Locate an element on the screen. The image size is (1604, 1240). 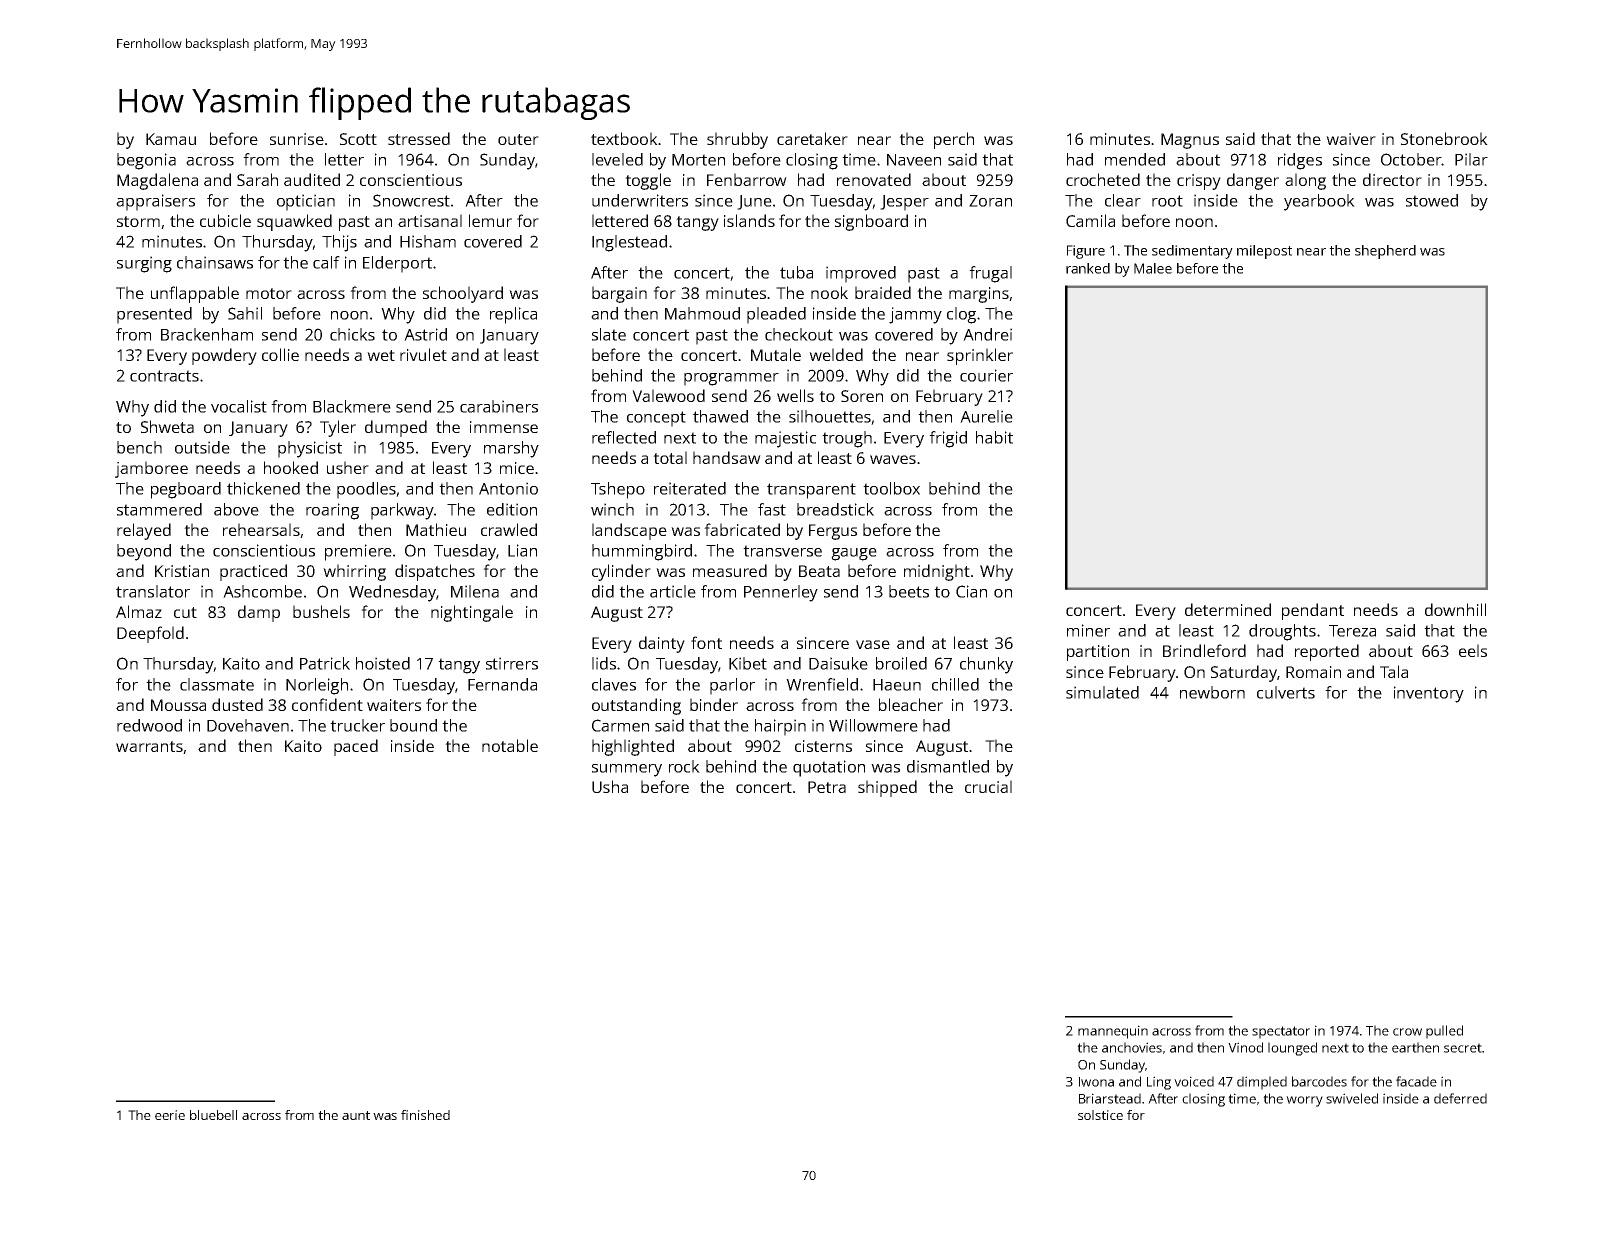
mannequin is located at coordinates (1113, 1032).
